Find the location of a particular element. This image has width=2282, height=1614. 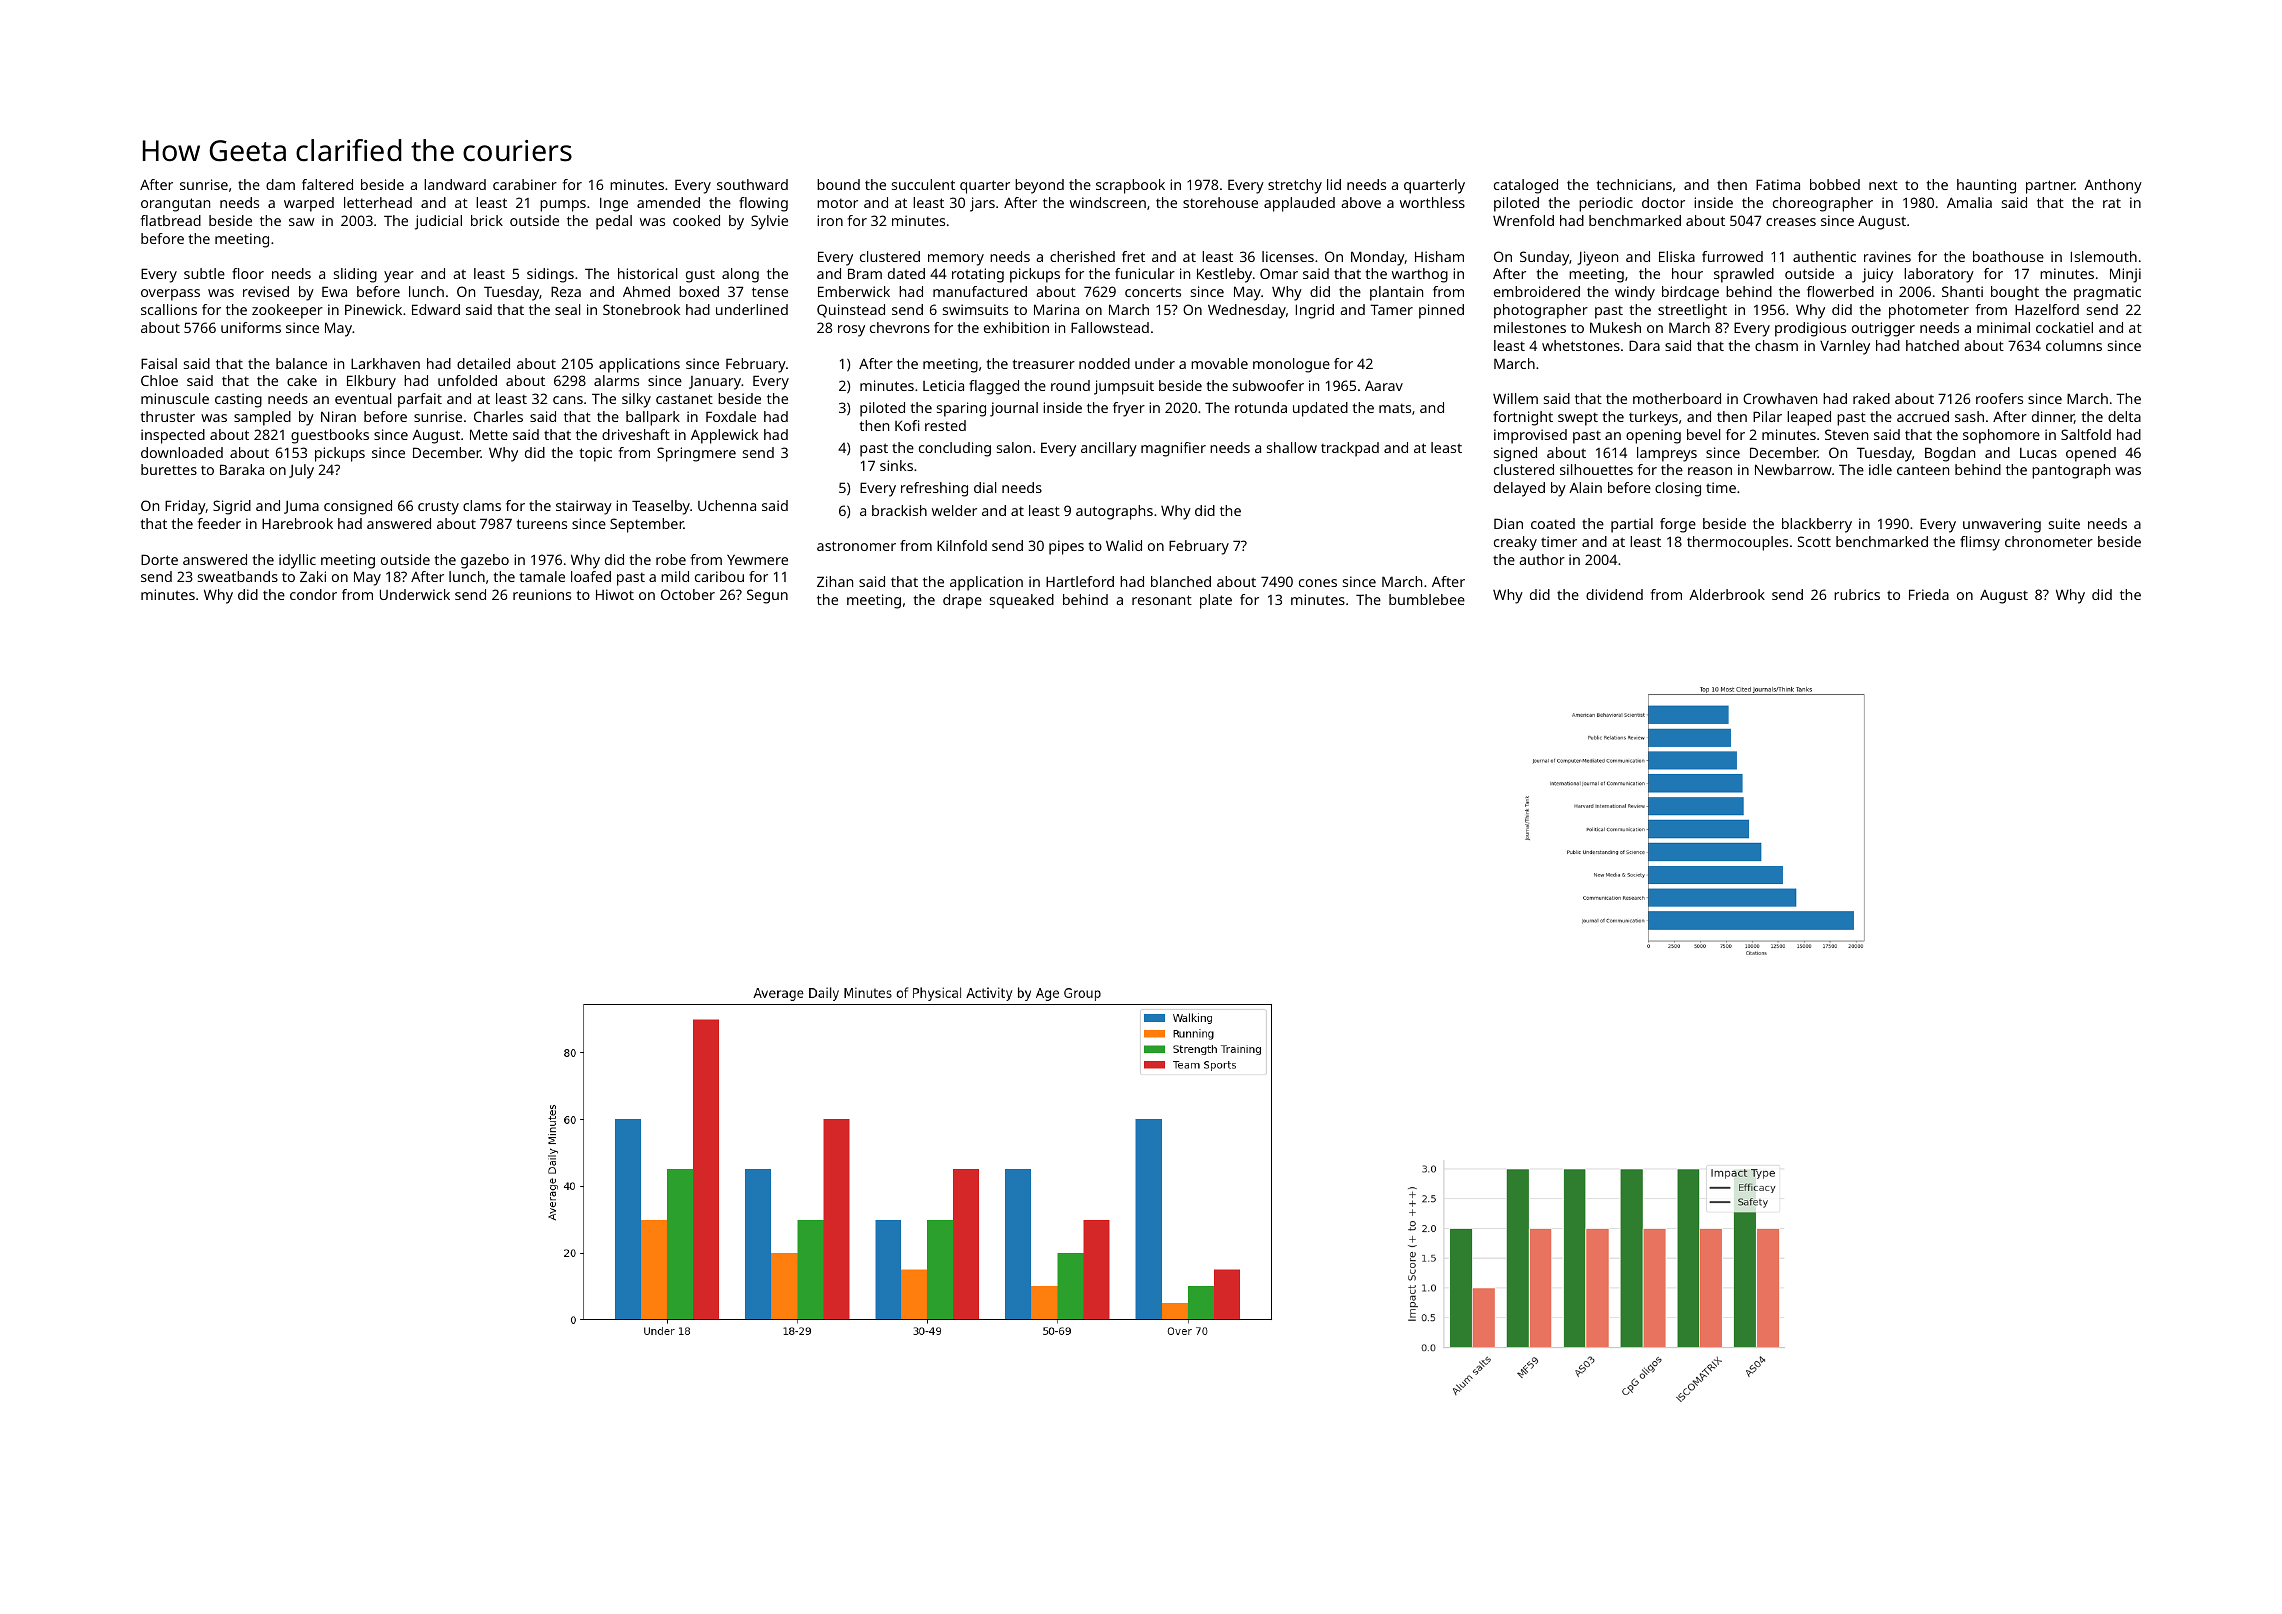

Fatima is located at coordinates (1778, 184).
